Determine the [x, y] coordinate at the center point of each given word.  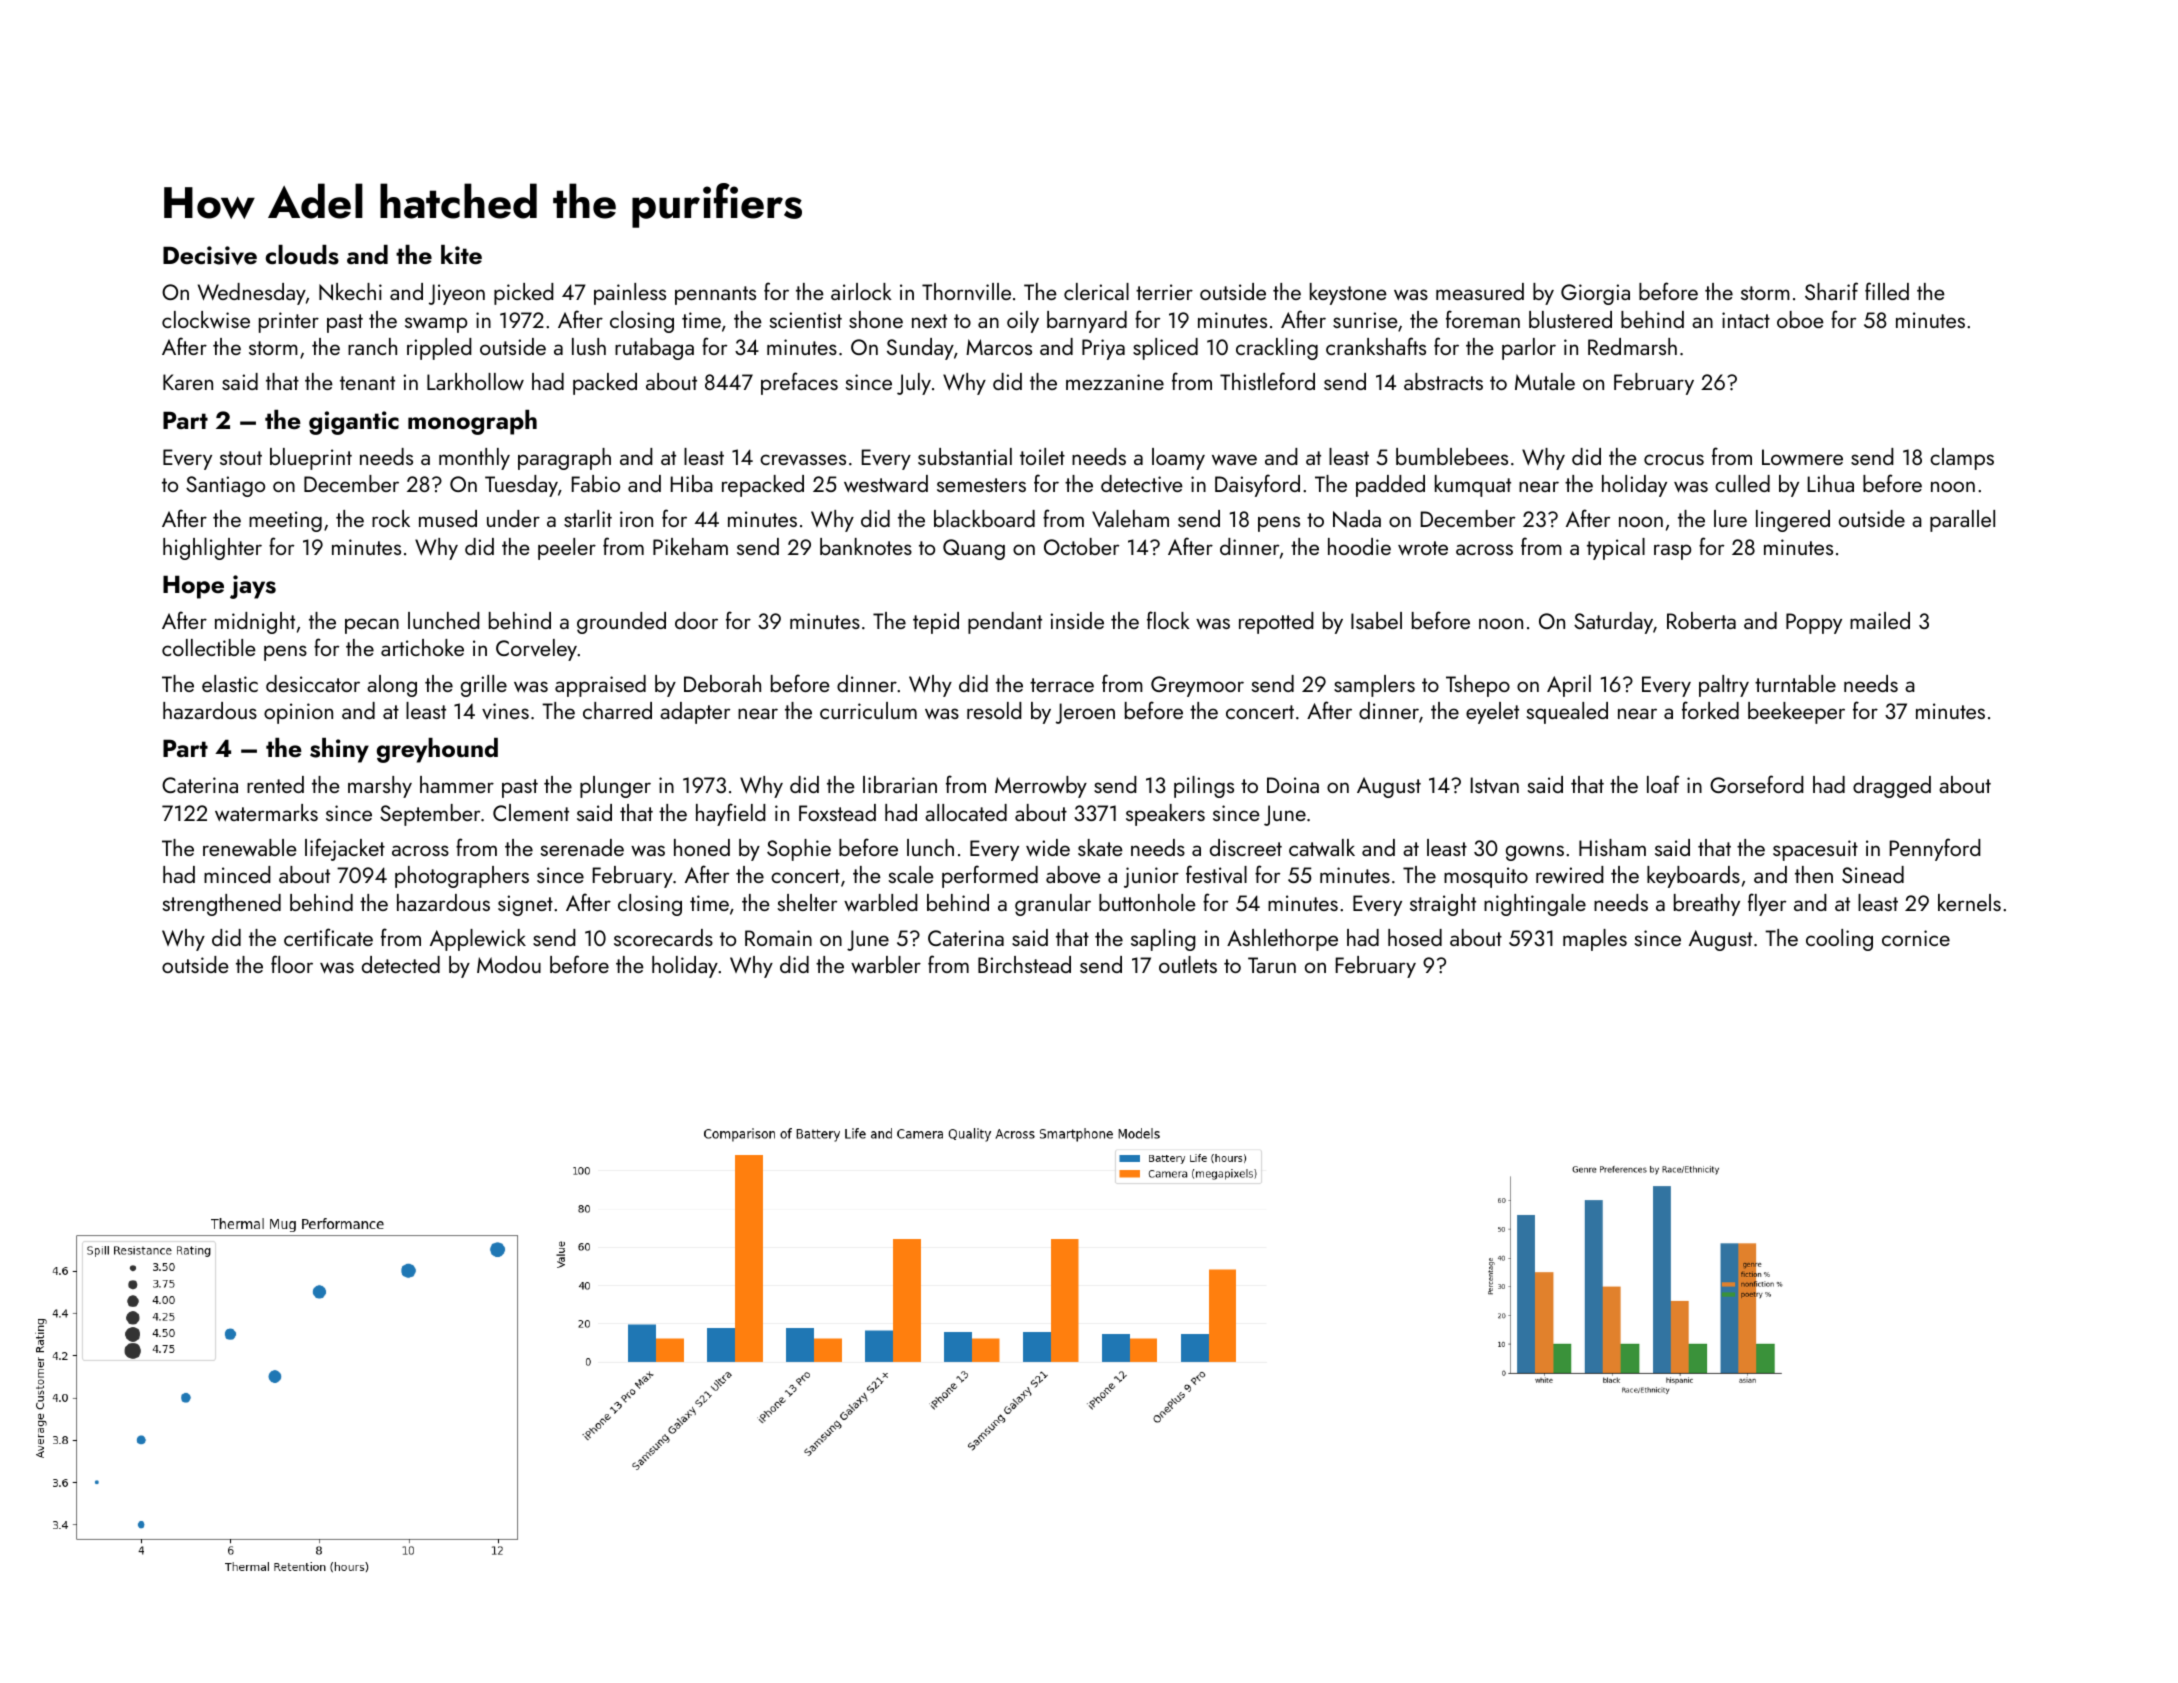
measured [1480, 291]
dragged [1892, 787]
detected [401, 964]
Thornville [966, 291]
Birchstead [1024, 964]
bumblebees [1452, 456]
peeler [567, 549]
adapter [695, 713]
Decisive [210, 255]
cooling [1839, 940]
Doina [1293, 785]
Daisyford [1257, 485]
